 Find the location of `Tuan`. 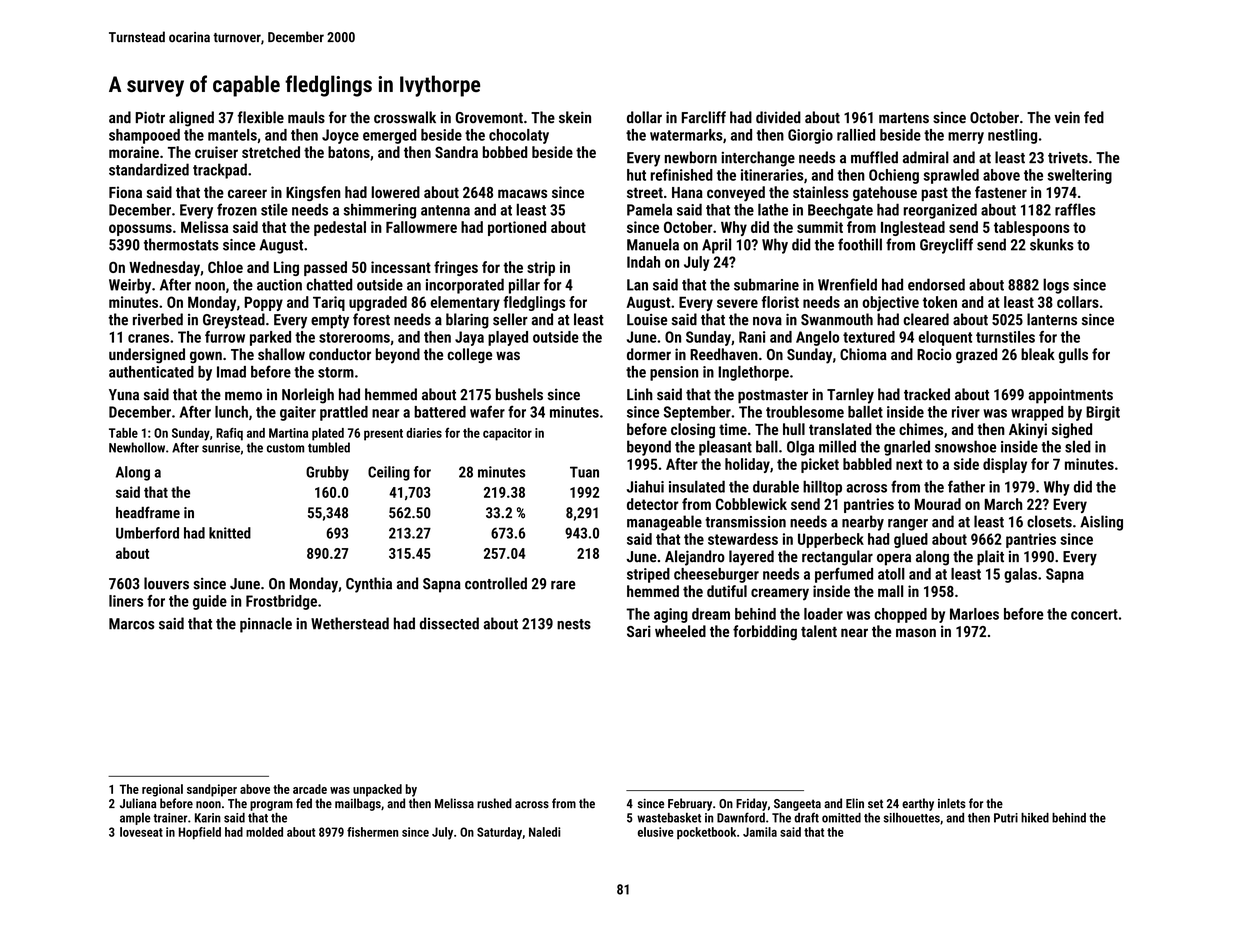

Tuan is located at coordinates (584, 472).
